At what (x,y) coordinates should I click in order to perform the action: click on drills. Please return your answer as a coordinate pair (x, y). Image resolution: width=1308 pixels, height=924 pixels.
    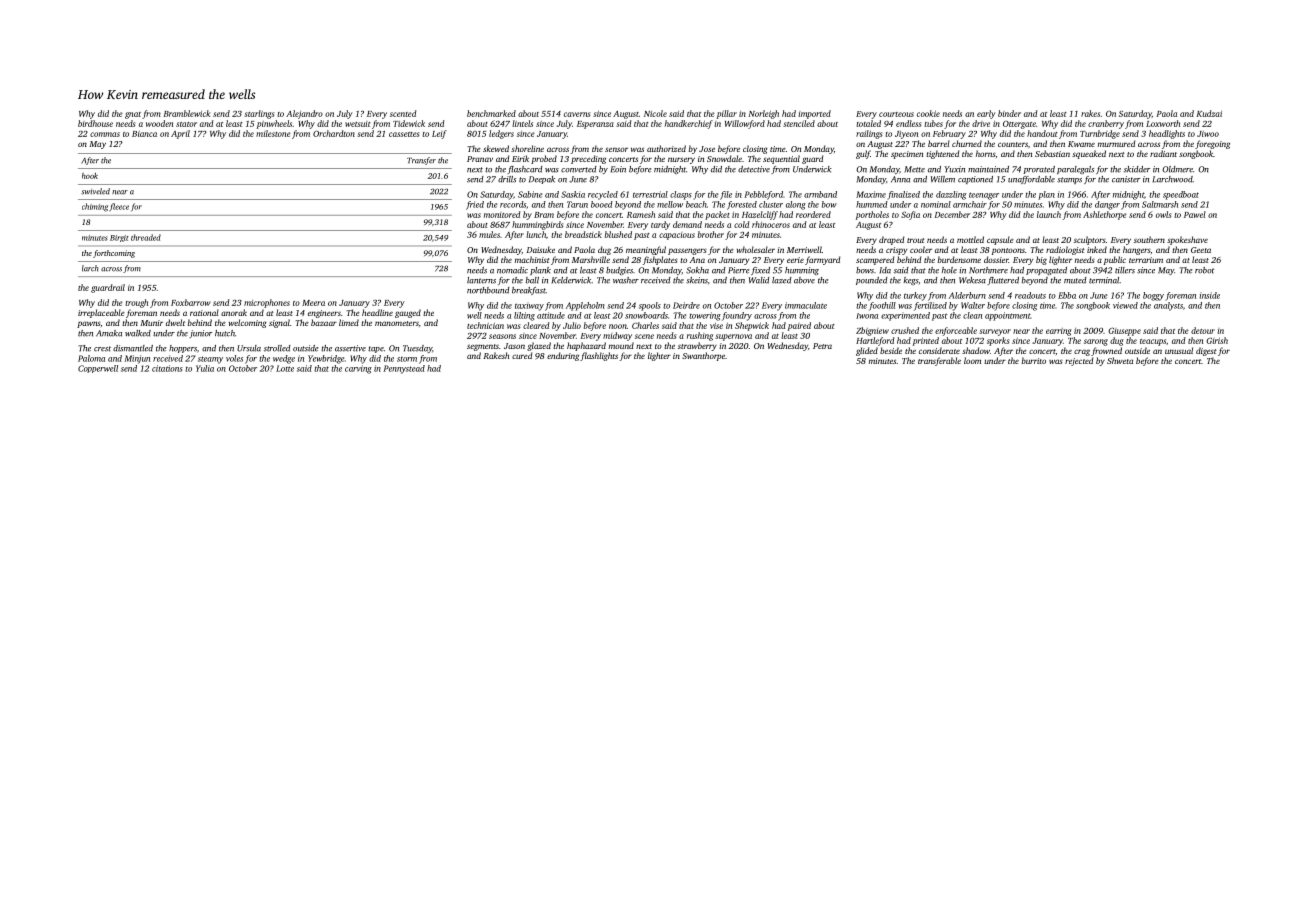
    Looking at the image, I should click on (507, 179).
